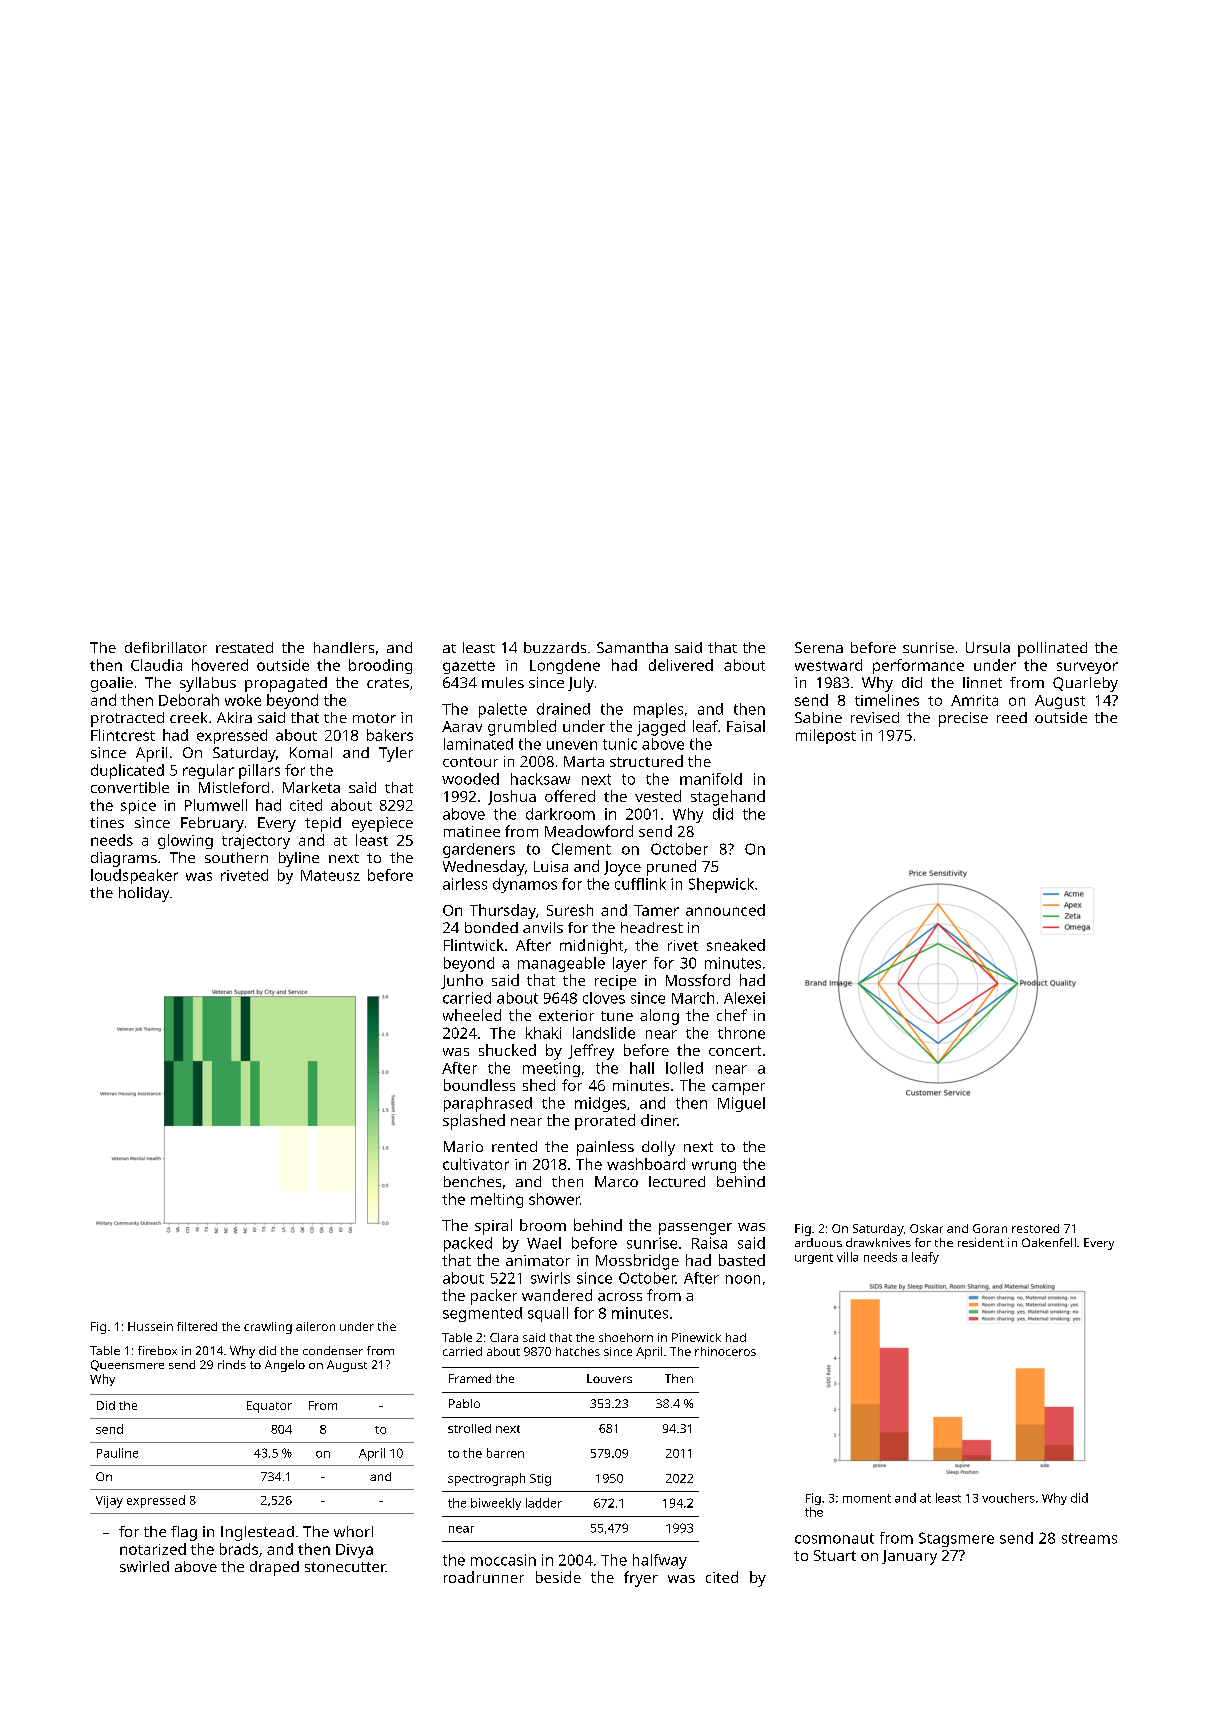  Describe the element at coordinates (551, 866) in the image. I see `Luisa` at that location.
